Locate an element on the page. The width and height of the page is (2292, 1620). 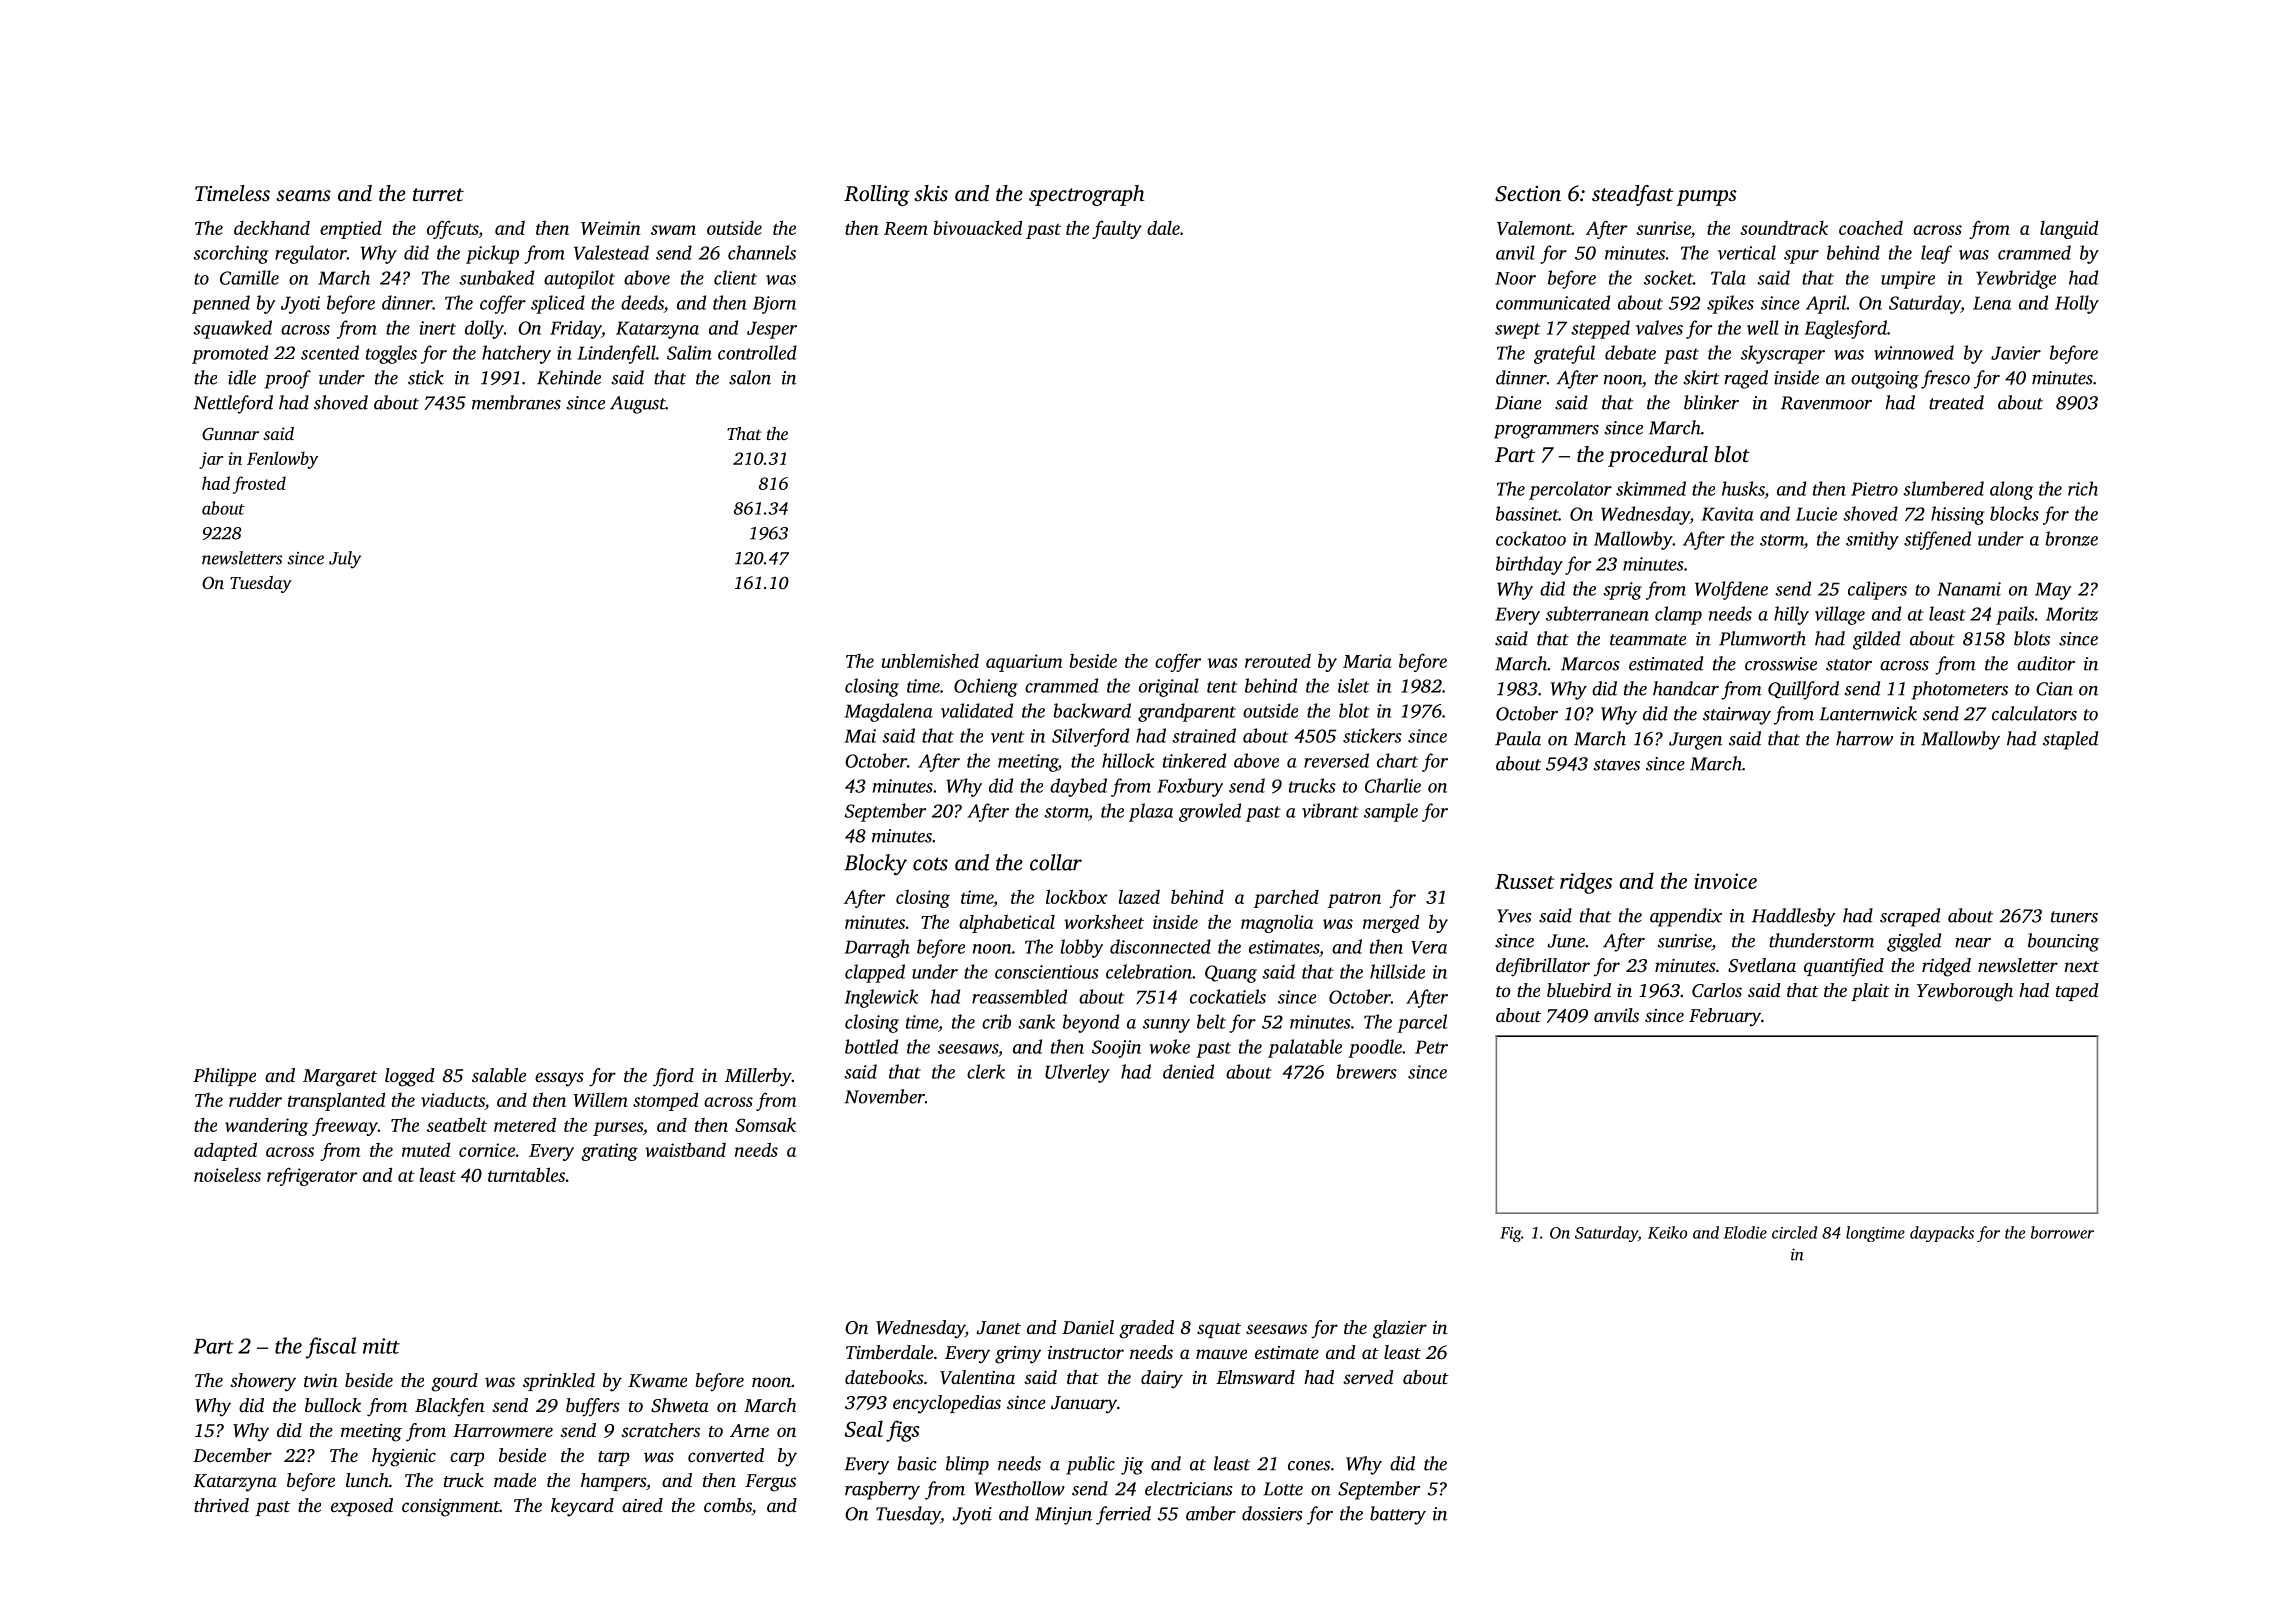
scraped is located at coordinates (1910, 917).
